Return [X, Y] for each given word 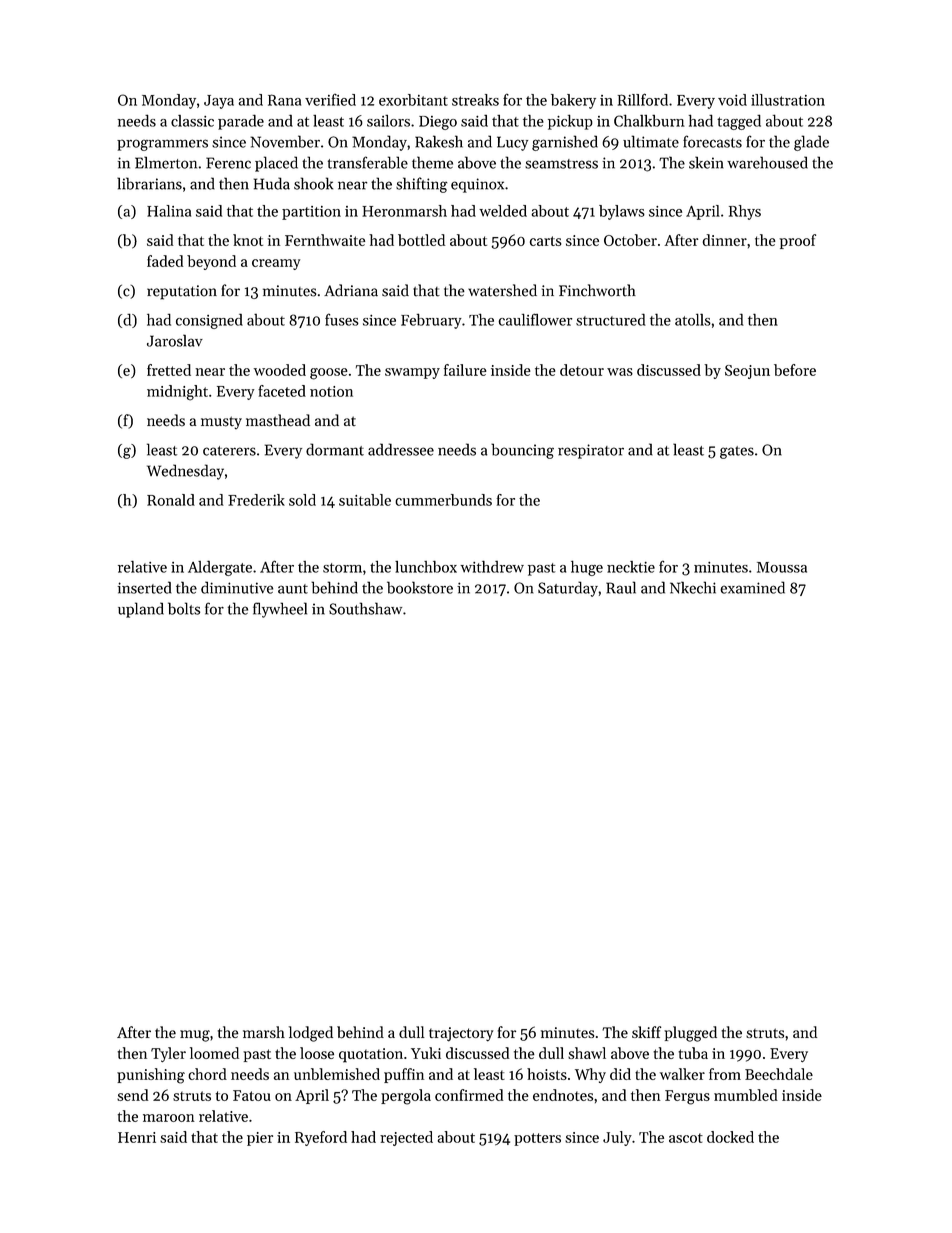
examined [752, 587]
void [732, 100]
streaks [475, 100]
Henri [137, 1137]
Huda [272, 183]
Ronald [171, 500]
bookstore [420, 587]
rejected [406, 1138]
